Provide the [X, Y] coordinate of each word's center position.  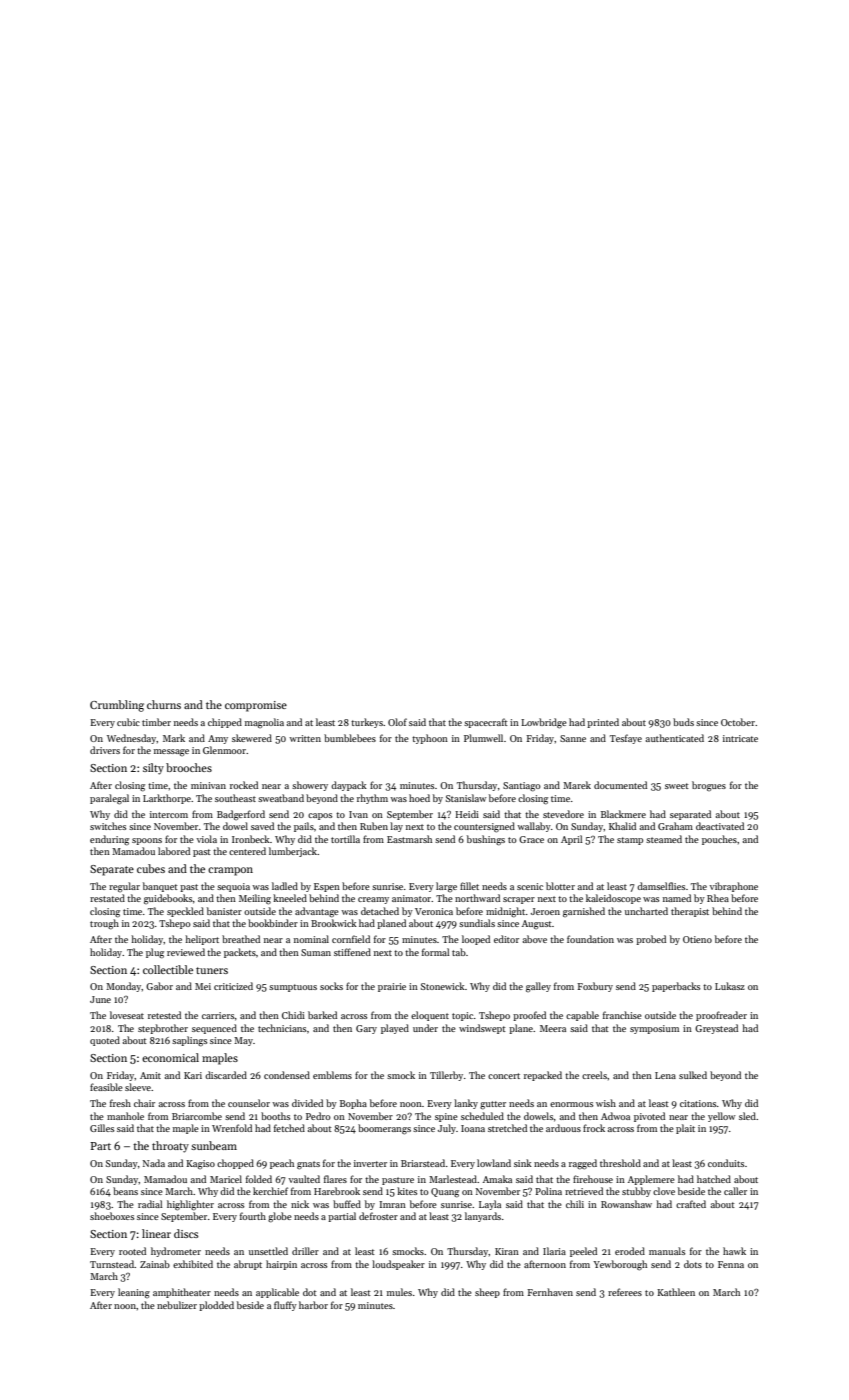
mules [399, 1292]
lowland [494, 1163]
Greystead [716, 1029]
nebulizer [177, 1305]
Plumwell [483, 738]
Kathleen [676, 1292]
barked [322, 1015]
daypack [349, 786]
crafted [691, 1204]
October [738, 722]
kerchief [270, 1191]
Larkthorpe [167, 799]
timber [156, 722]
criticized [233, 986]
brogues [709, 786]
